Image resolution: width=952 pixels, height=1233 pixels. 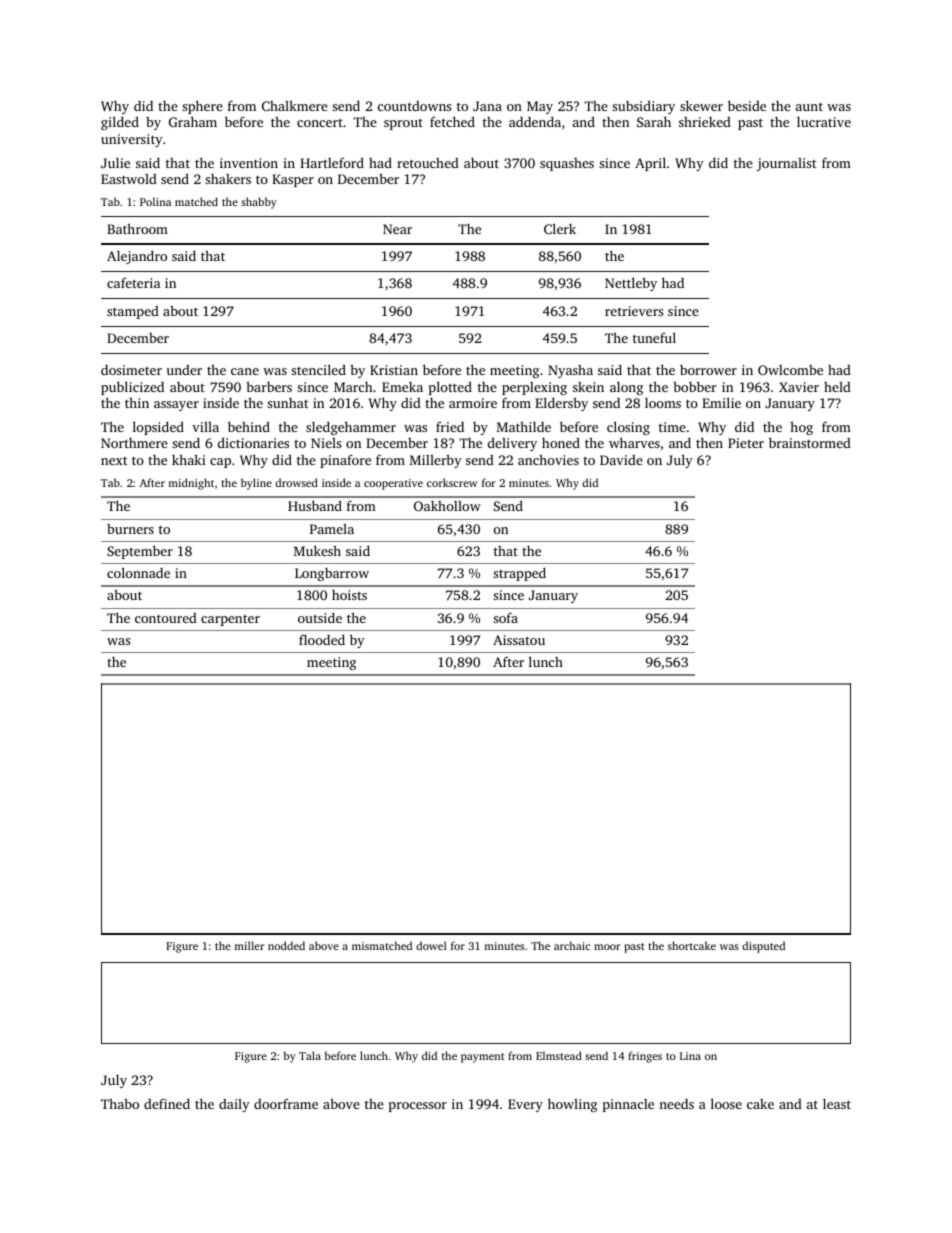 What do you see at coordinates (519, 640) in the document?
I see `Aissatou` at bounding box center [519, 640].
